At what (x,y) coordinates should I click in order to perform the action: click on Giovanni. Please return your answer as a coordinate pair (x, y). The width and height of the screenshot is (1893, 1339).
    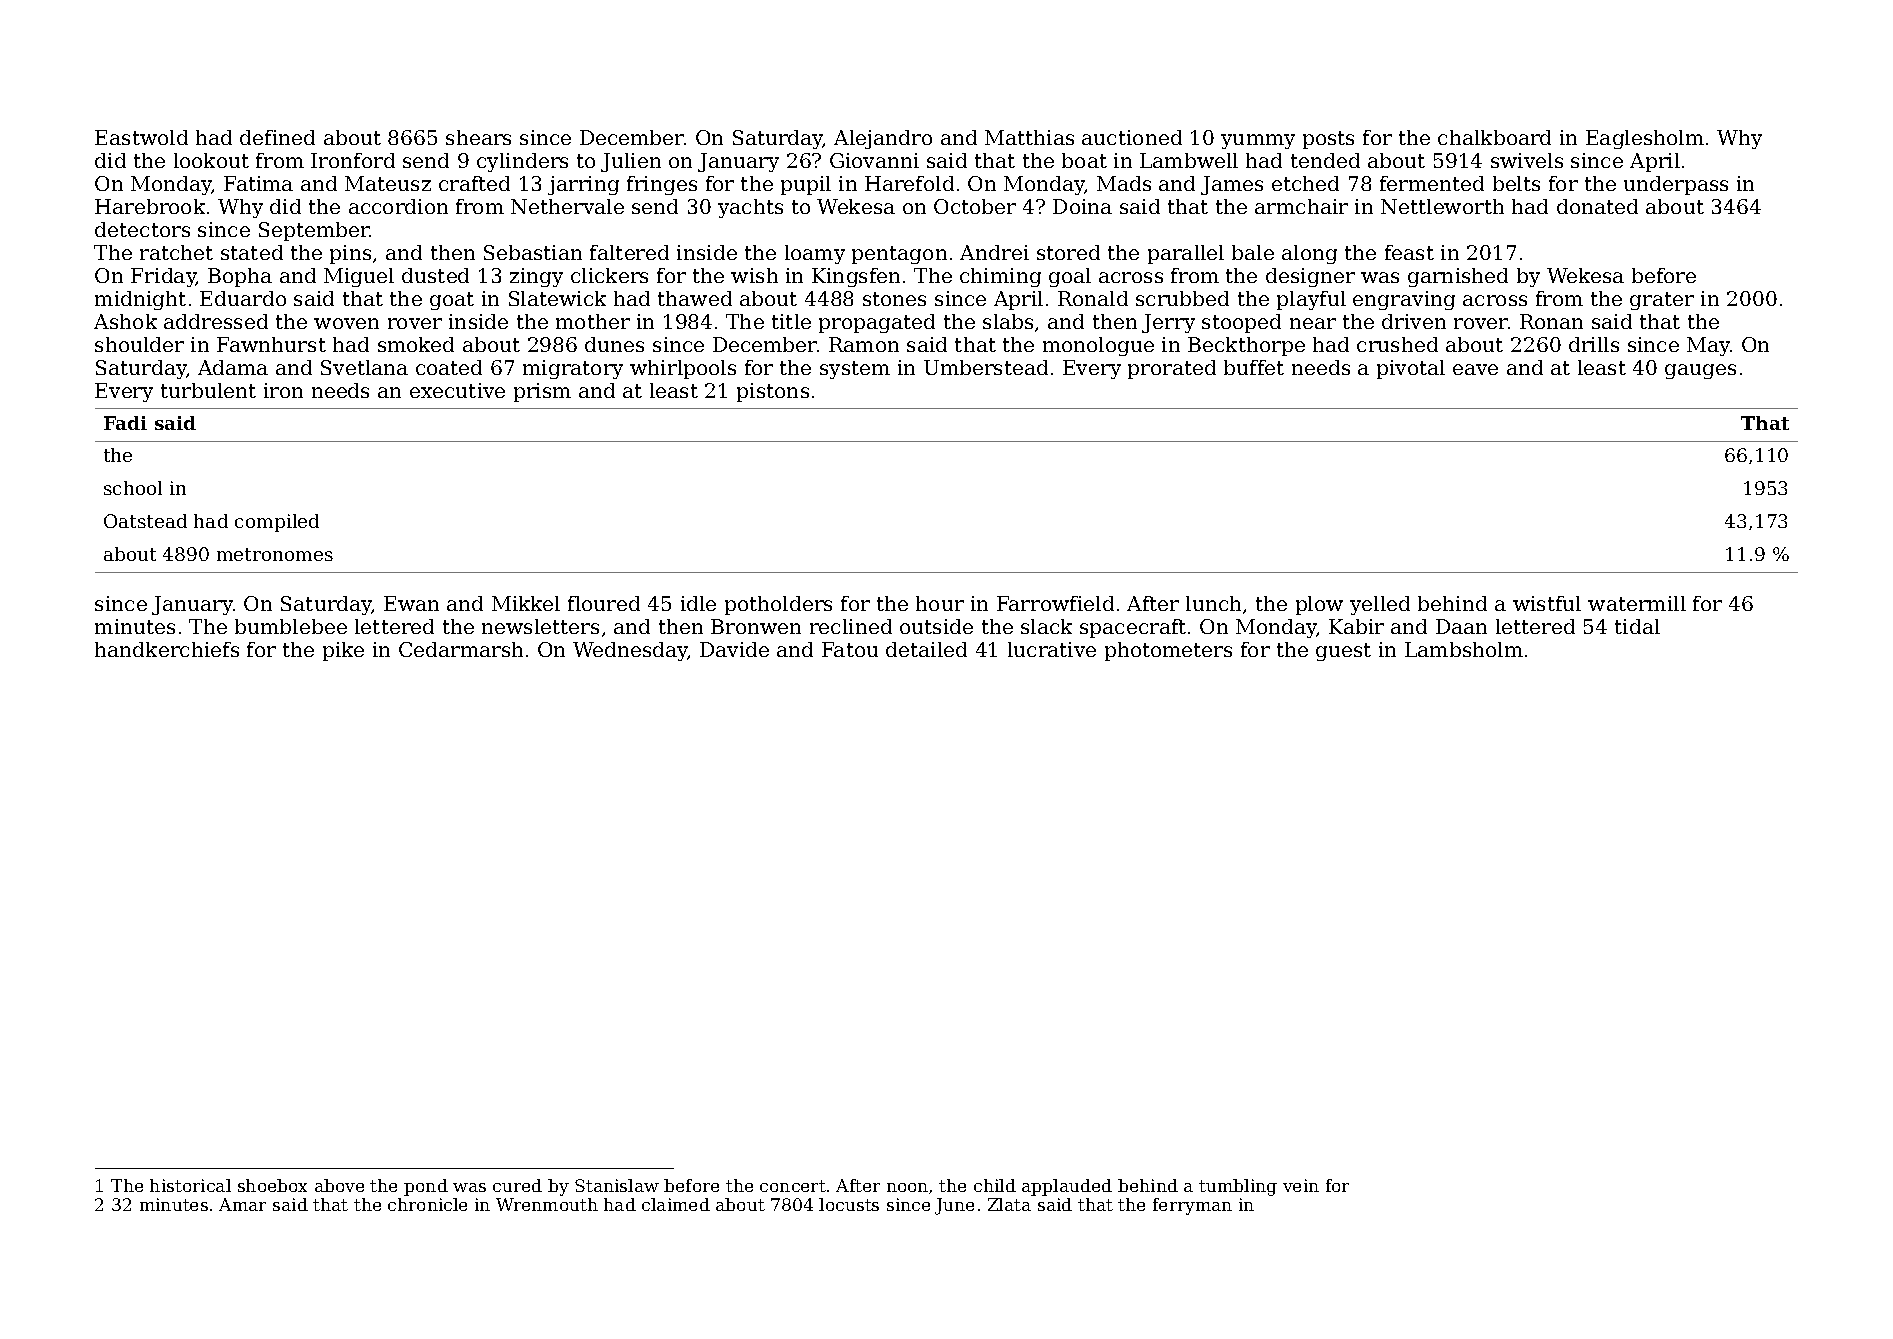
    Looking at the image, I should click on (874, 160).
